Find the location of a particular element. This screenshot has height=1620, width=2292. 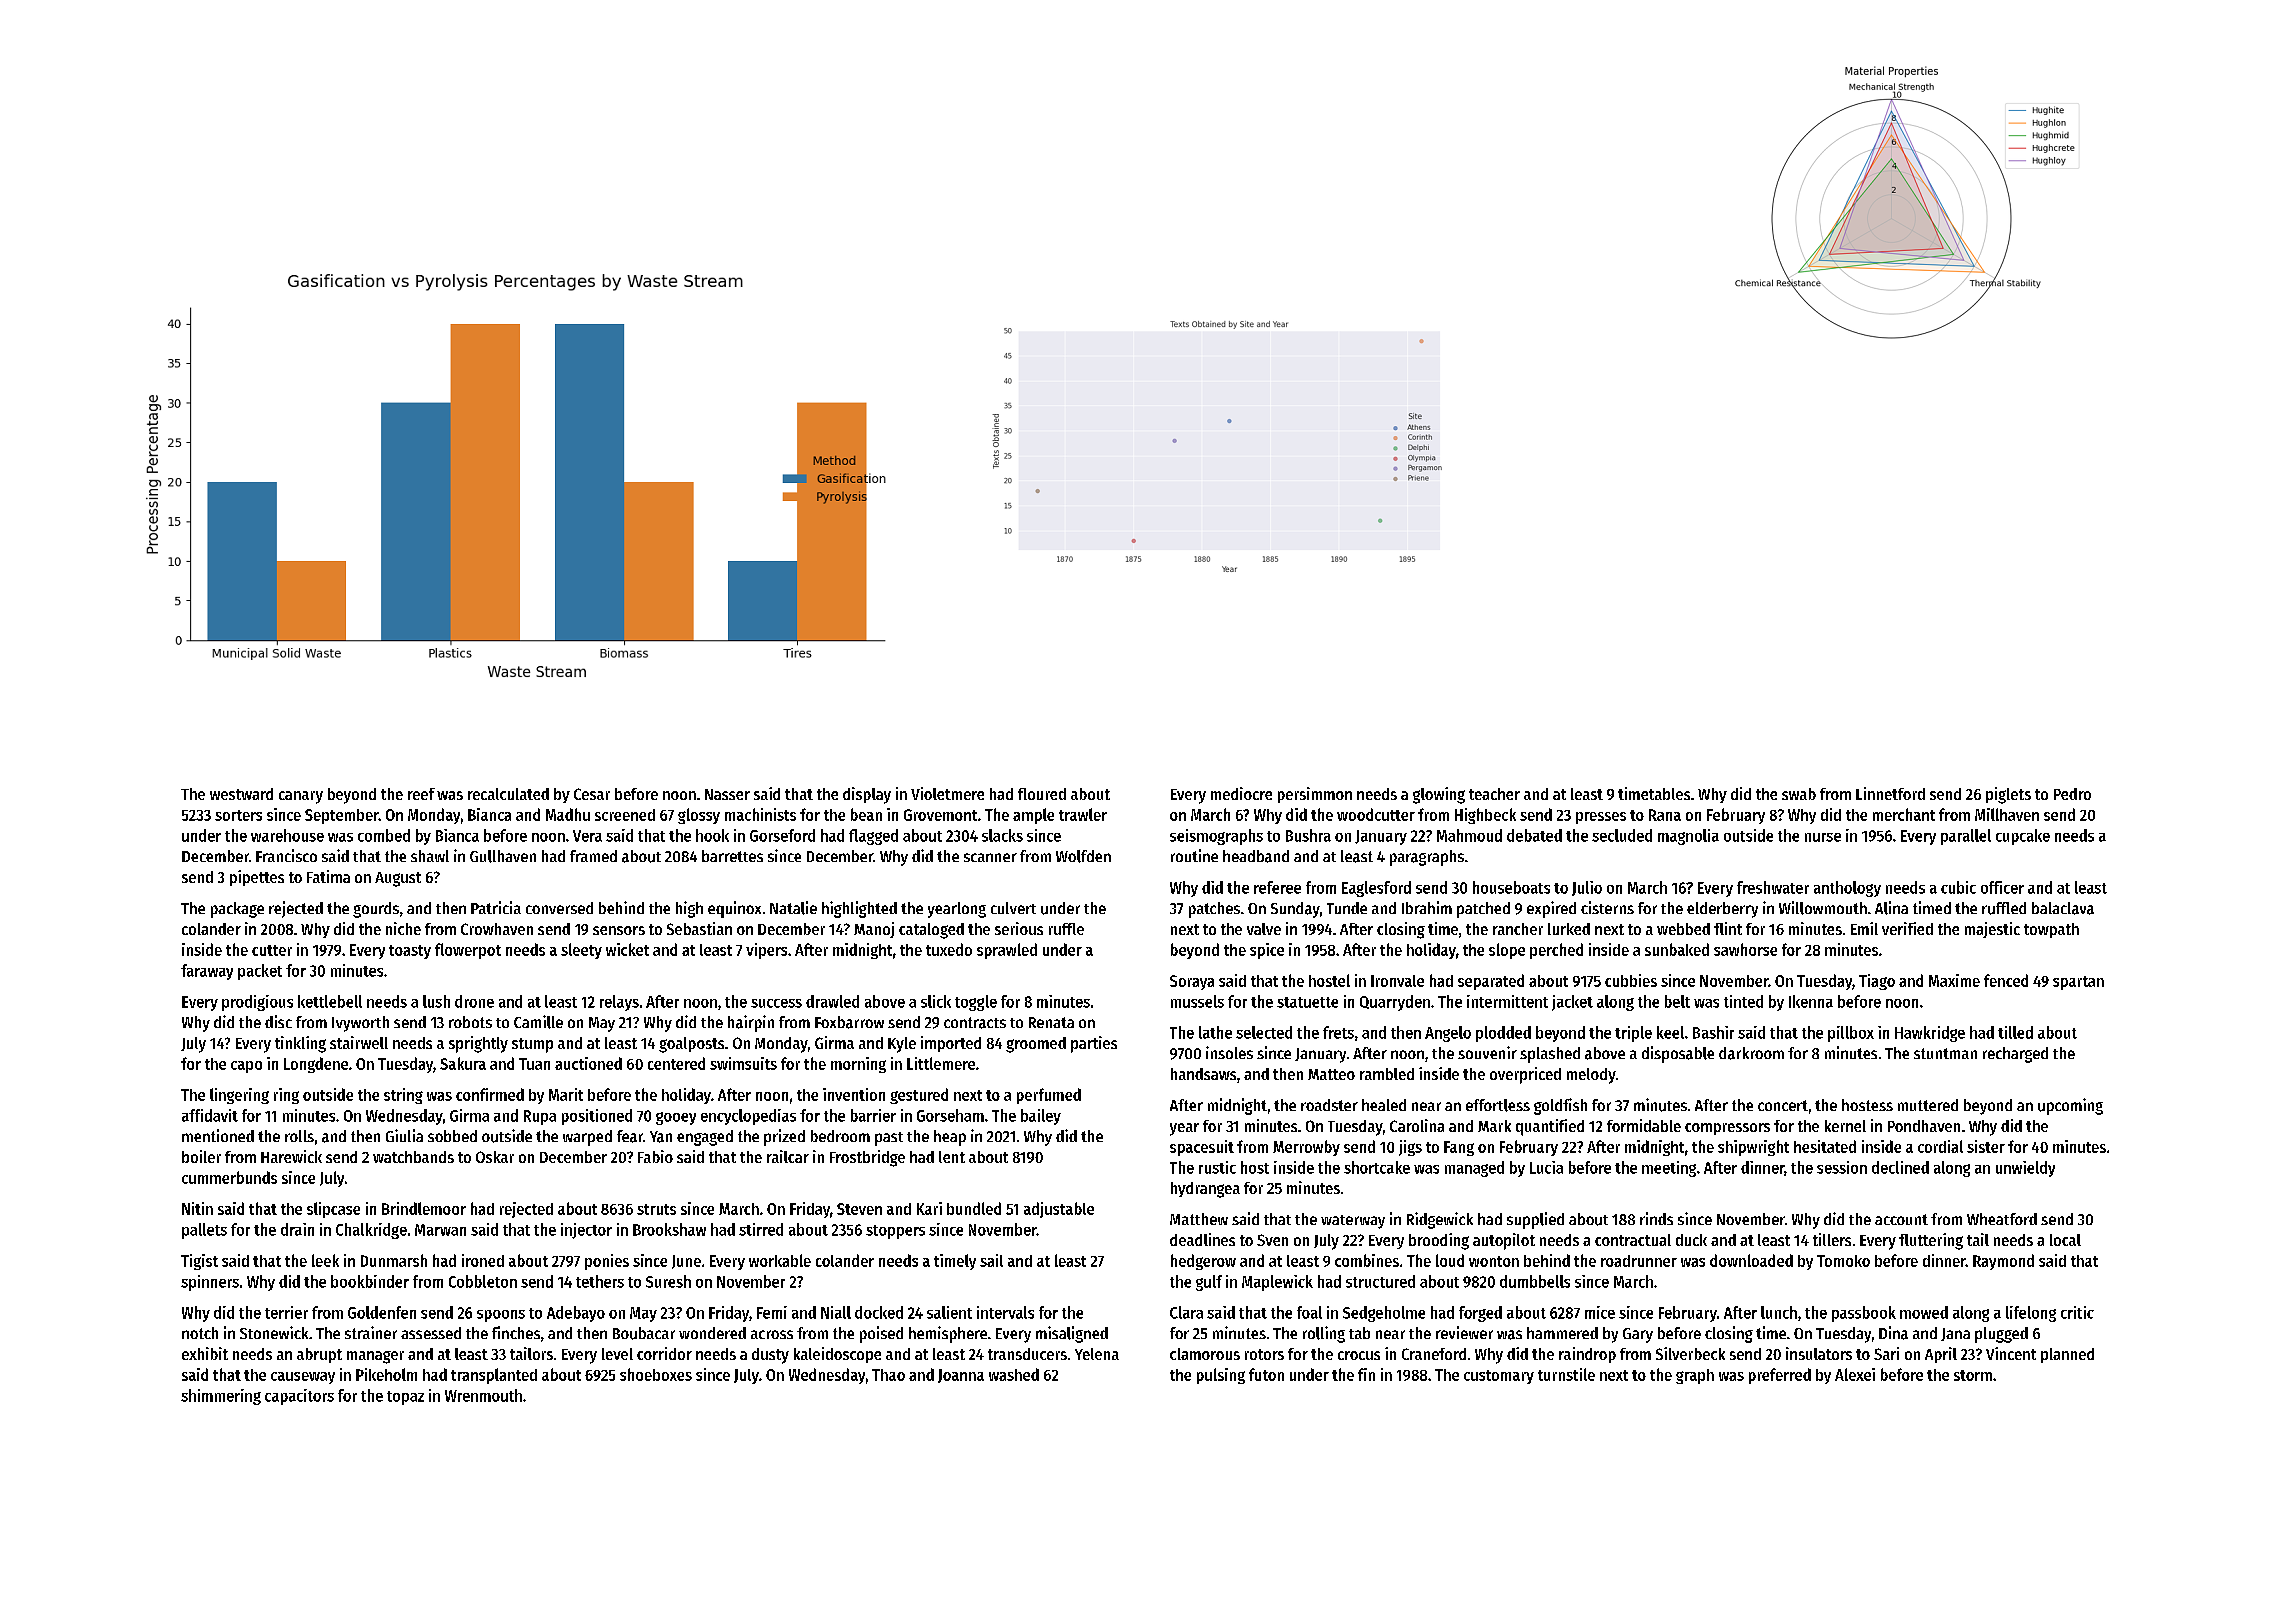

Kari is located at coordinates (929, 1208).
